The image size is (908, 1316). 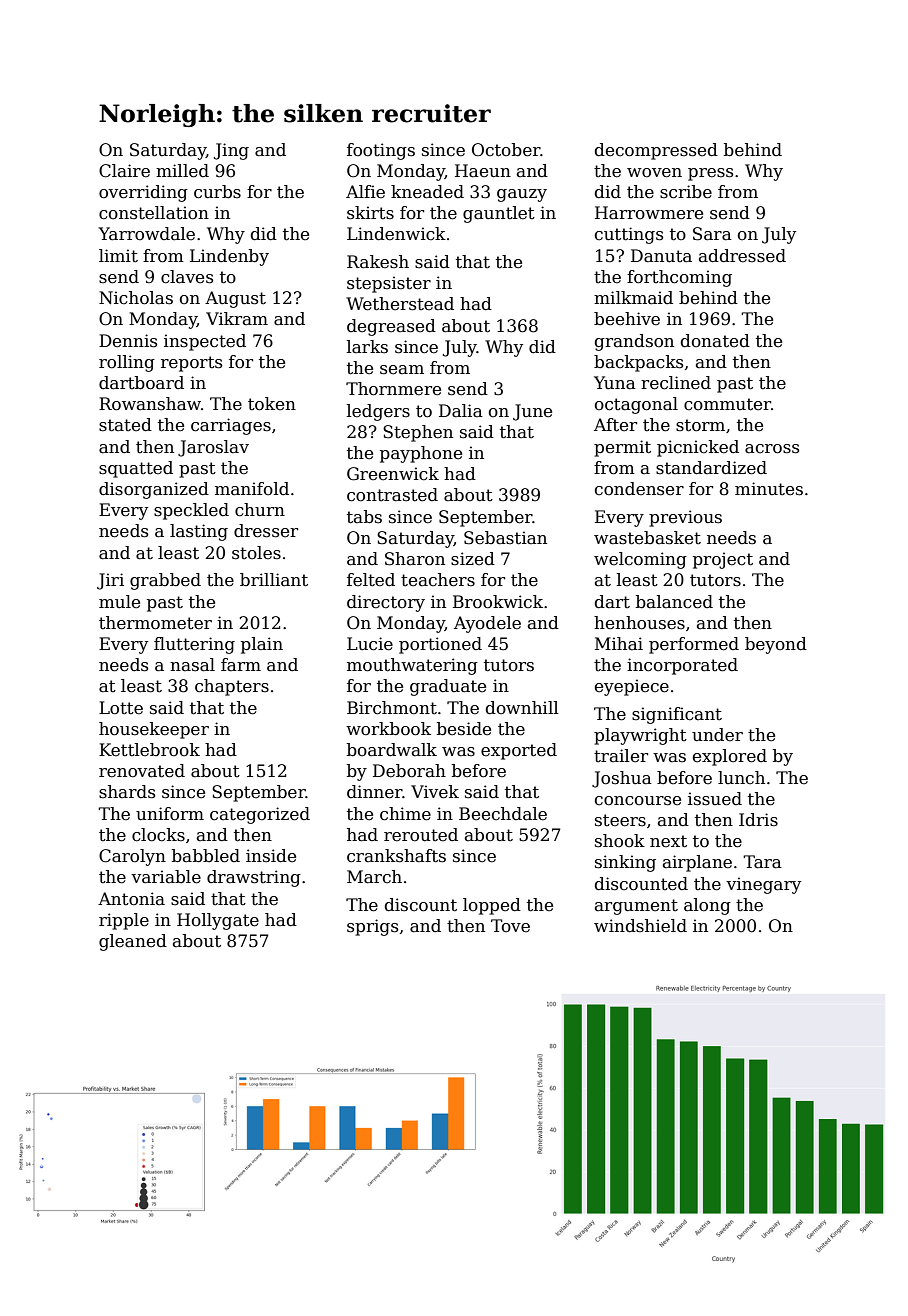 I want to click on Sara, so click(x=712, y=234).
